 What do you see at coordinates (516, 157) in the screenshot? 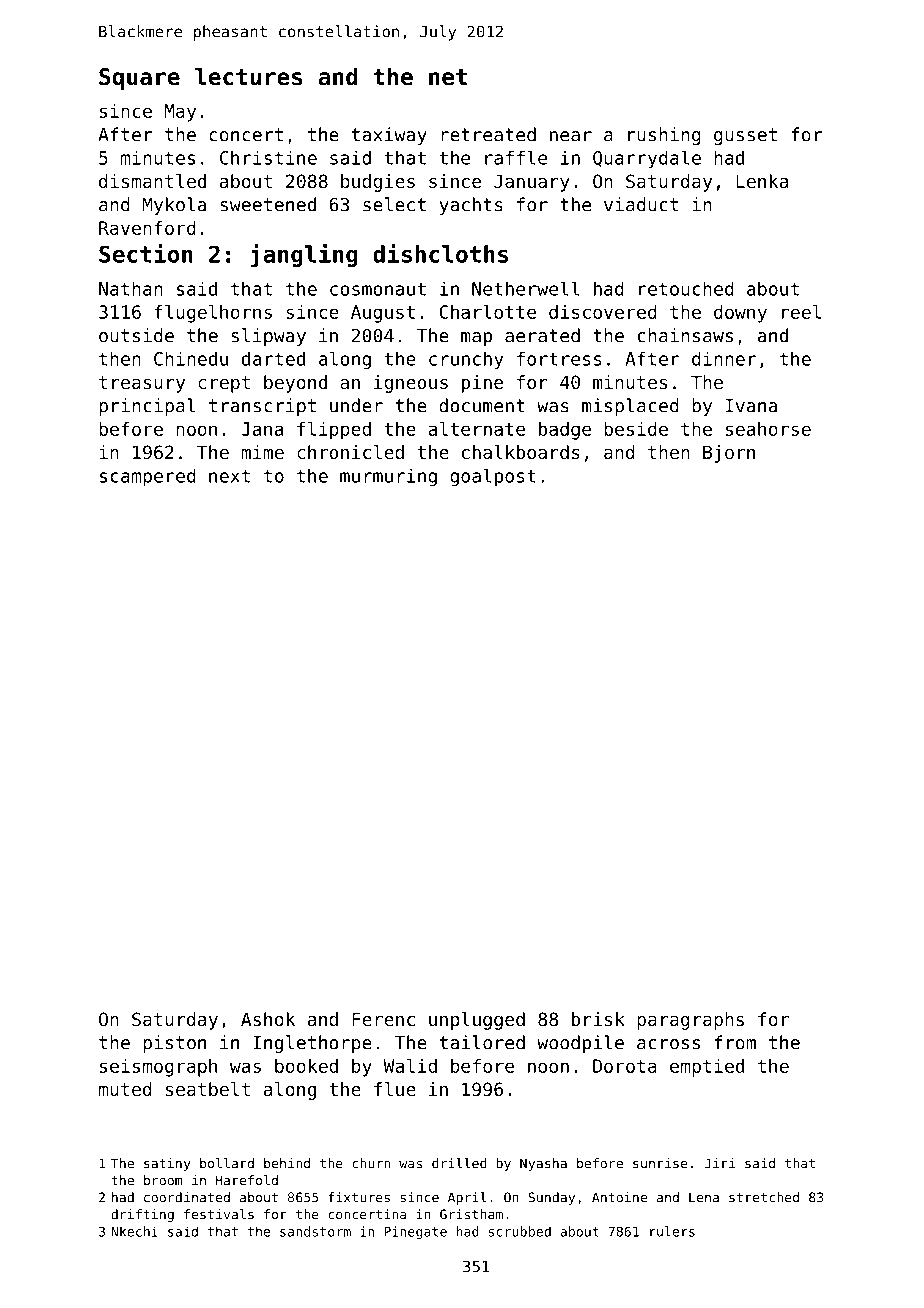
I see `raffle` at bounding box center [516, 157].
